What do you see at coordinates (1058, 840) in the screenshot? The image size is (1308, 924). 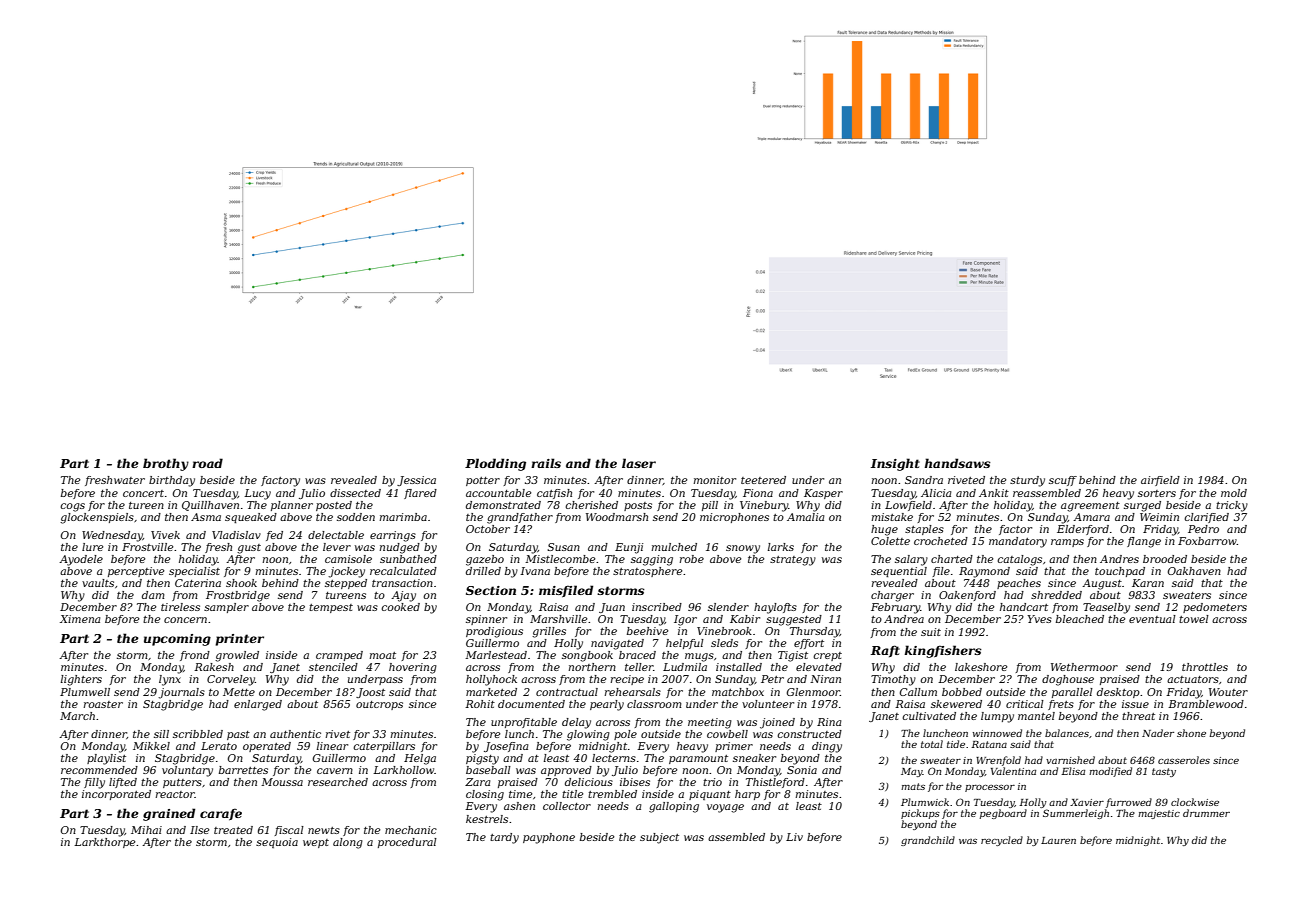 I see `Lauren` at bounding box center [1058, 840].
